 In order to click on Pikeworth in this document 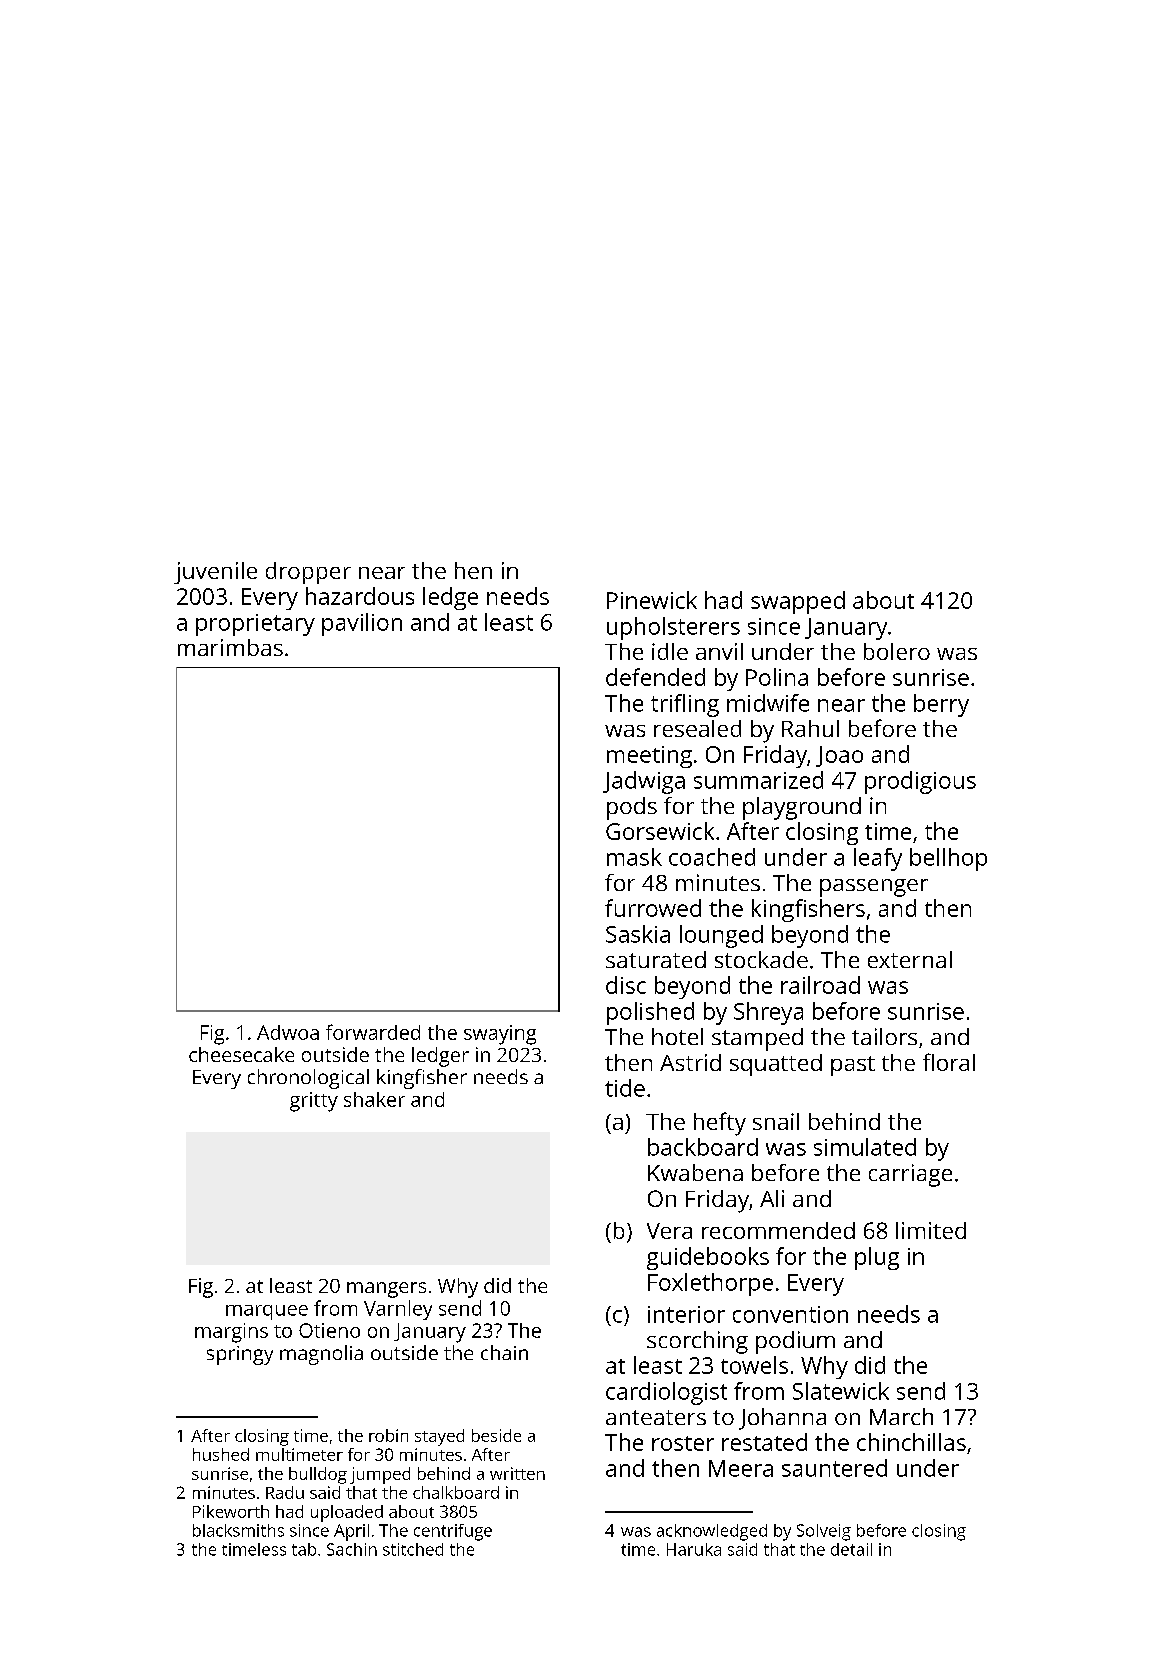, I will do `click(231, 1511)`.
